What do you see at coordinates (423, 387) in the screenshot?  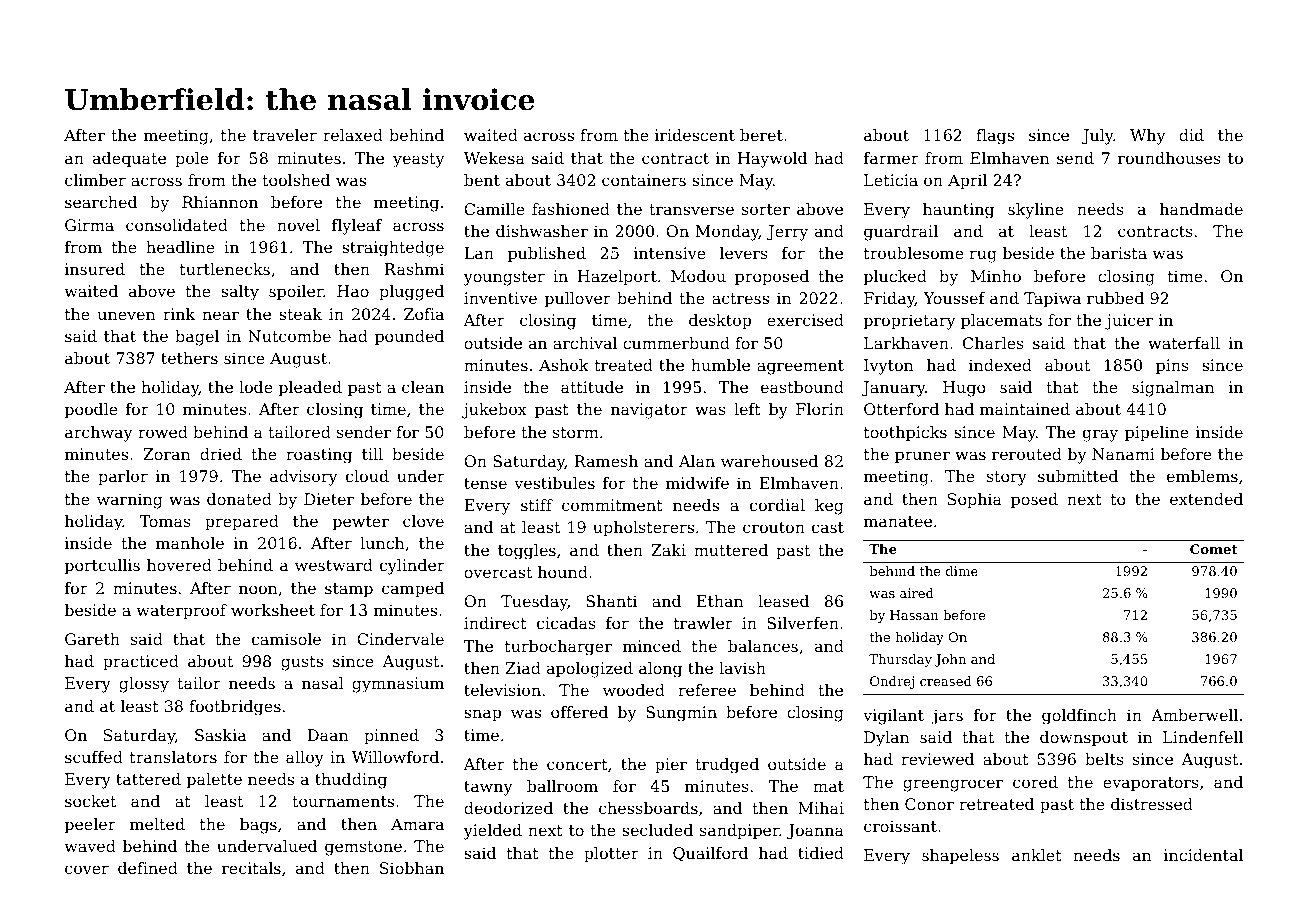 I see `clean` at bounding box center [423, 387].
